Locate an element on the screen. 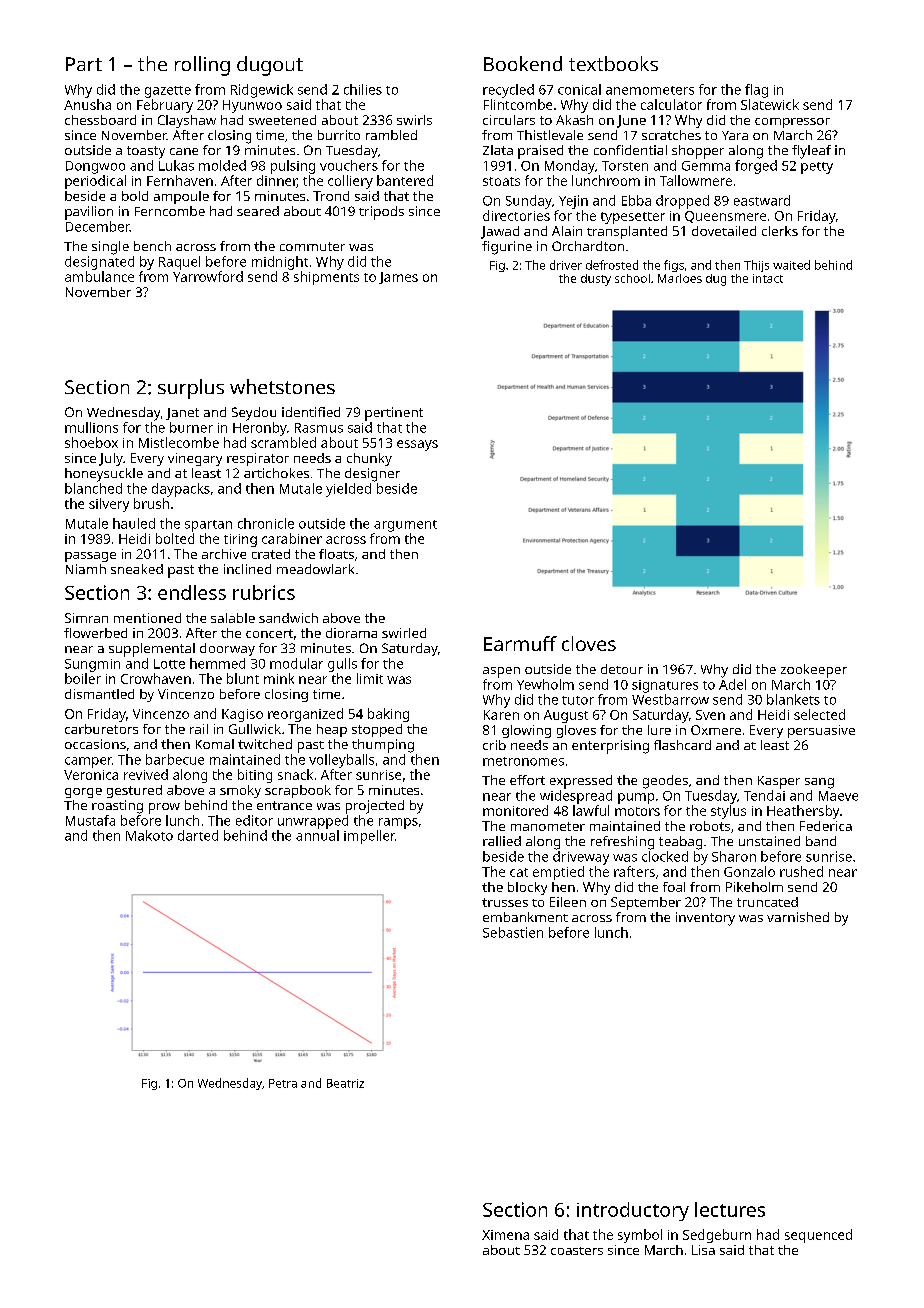 The image size is (924, 1308). carabiner is located at coordinates (292, 538).
